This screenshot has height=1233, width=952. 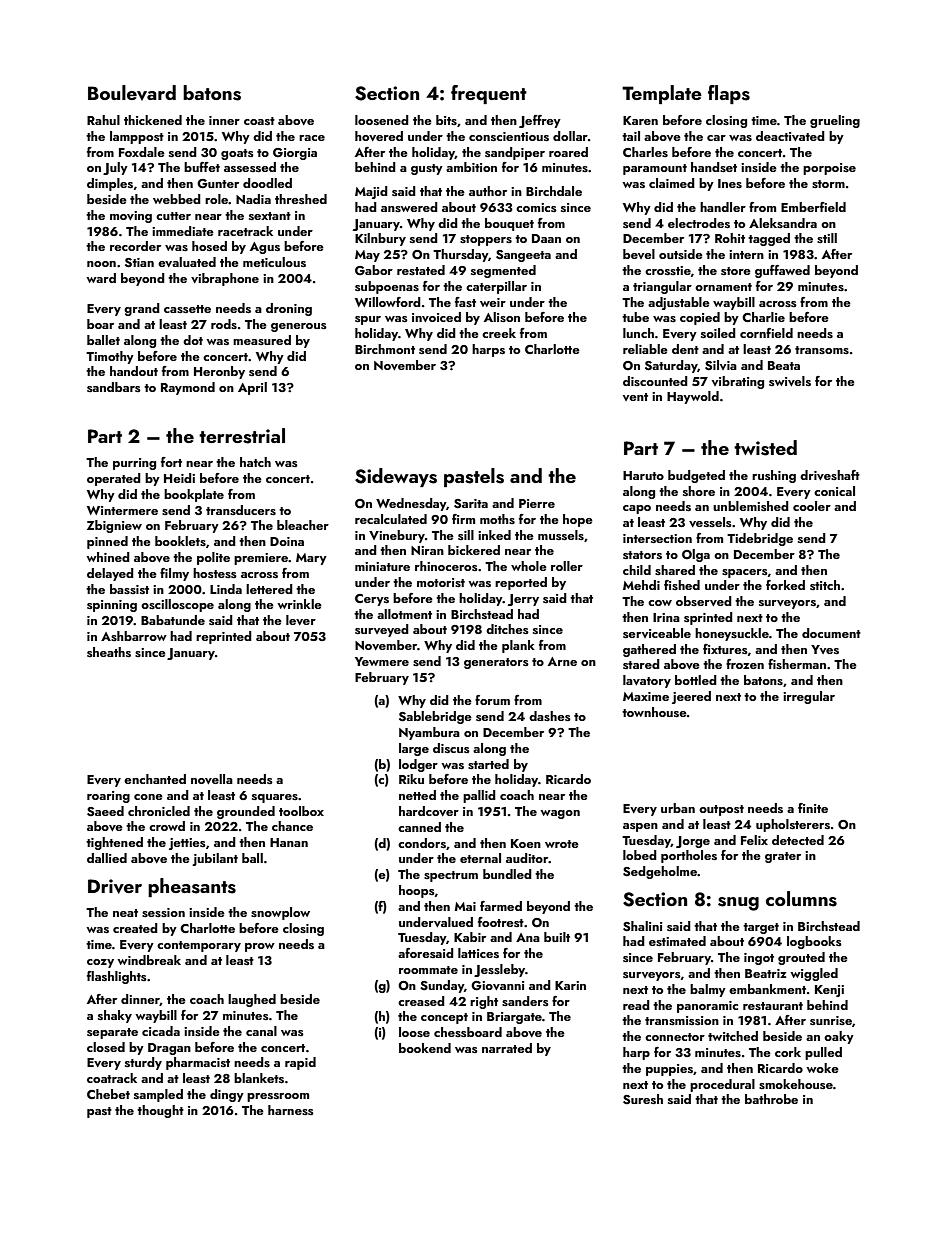 I want to click on neat, so click(x=125, y=913).
